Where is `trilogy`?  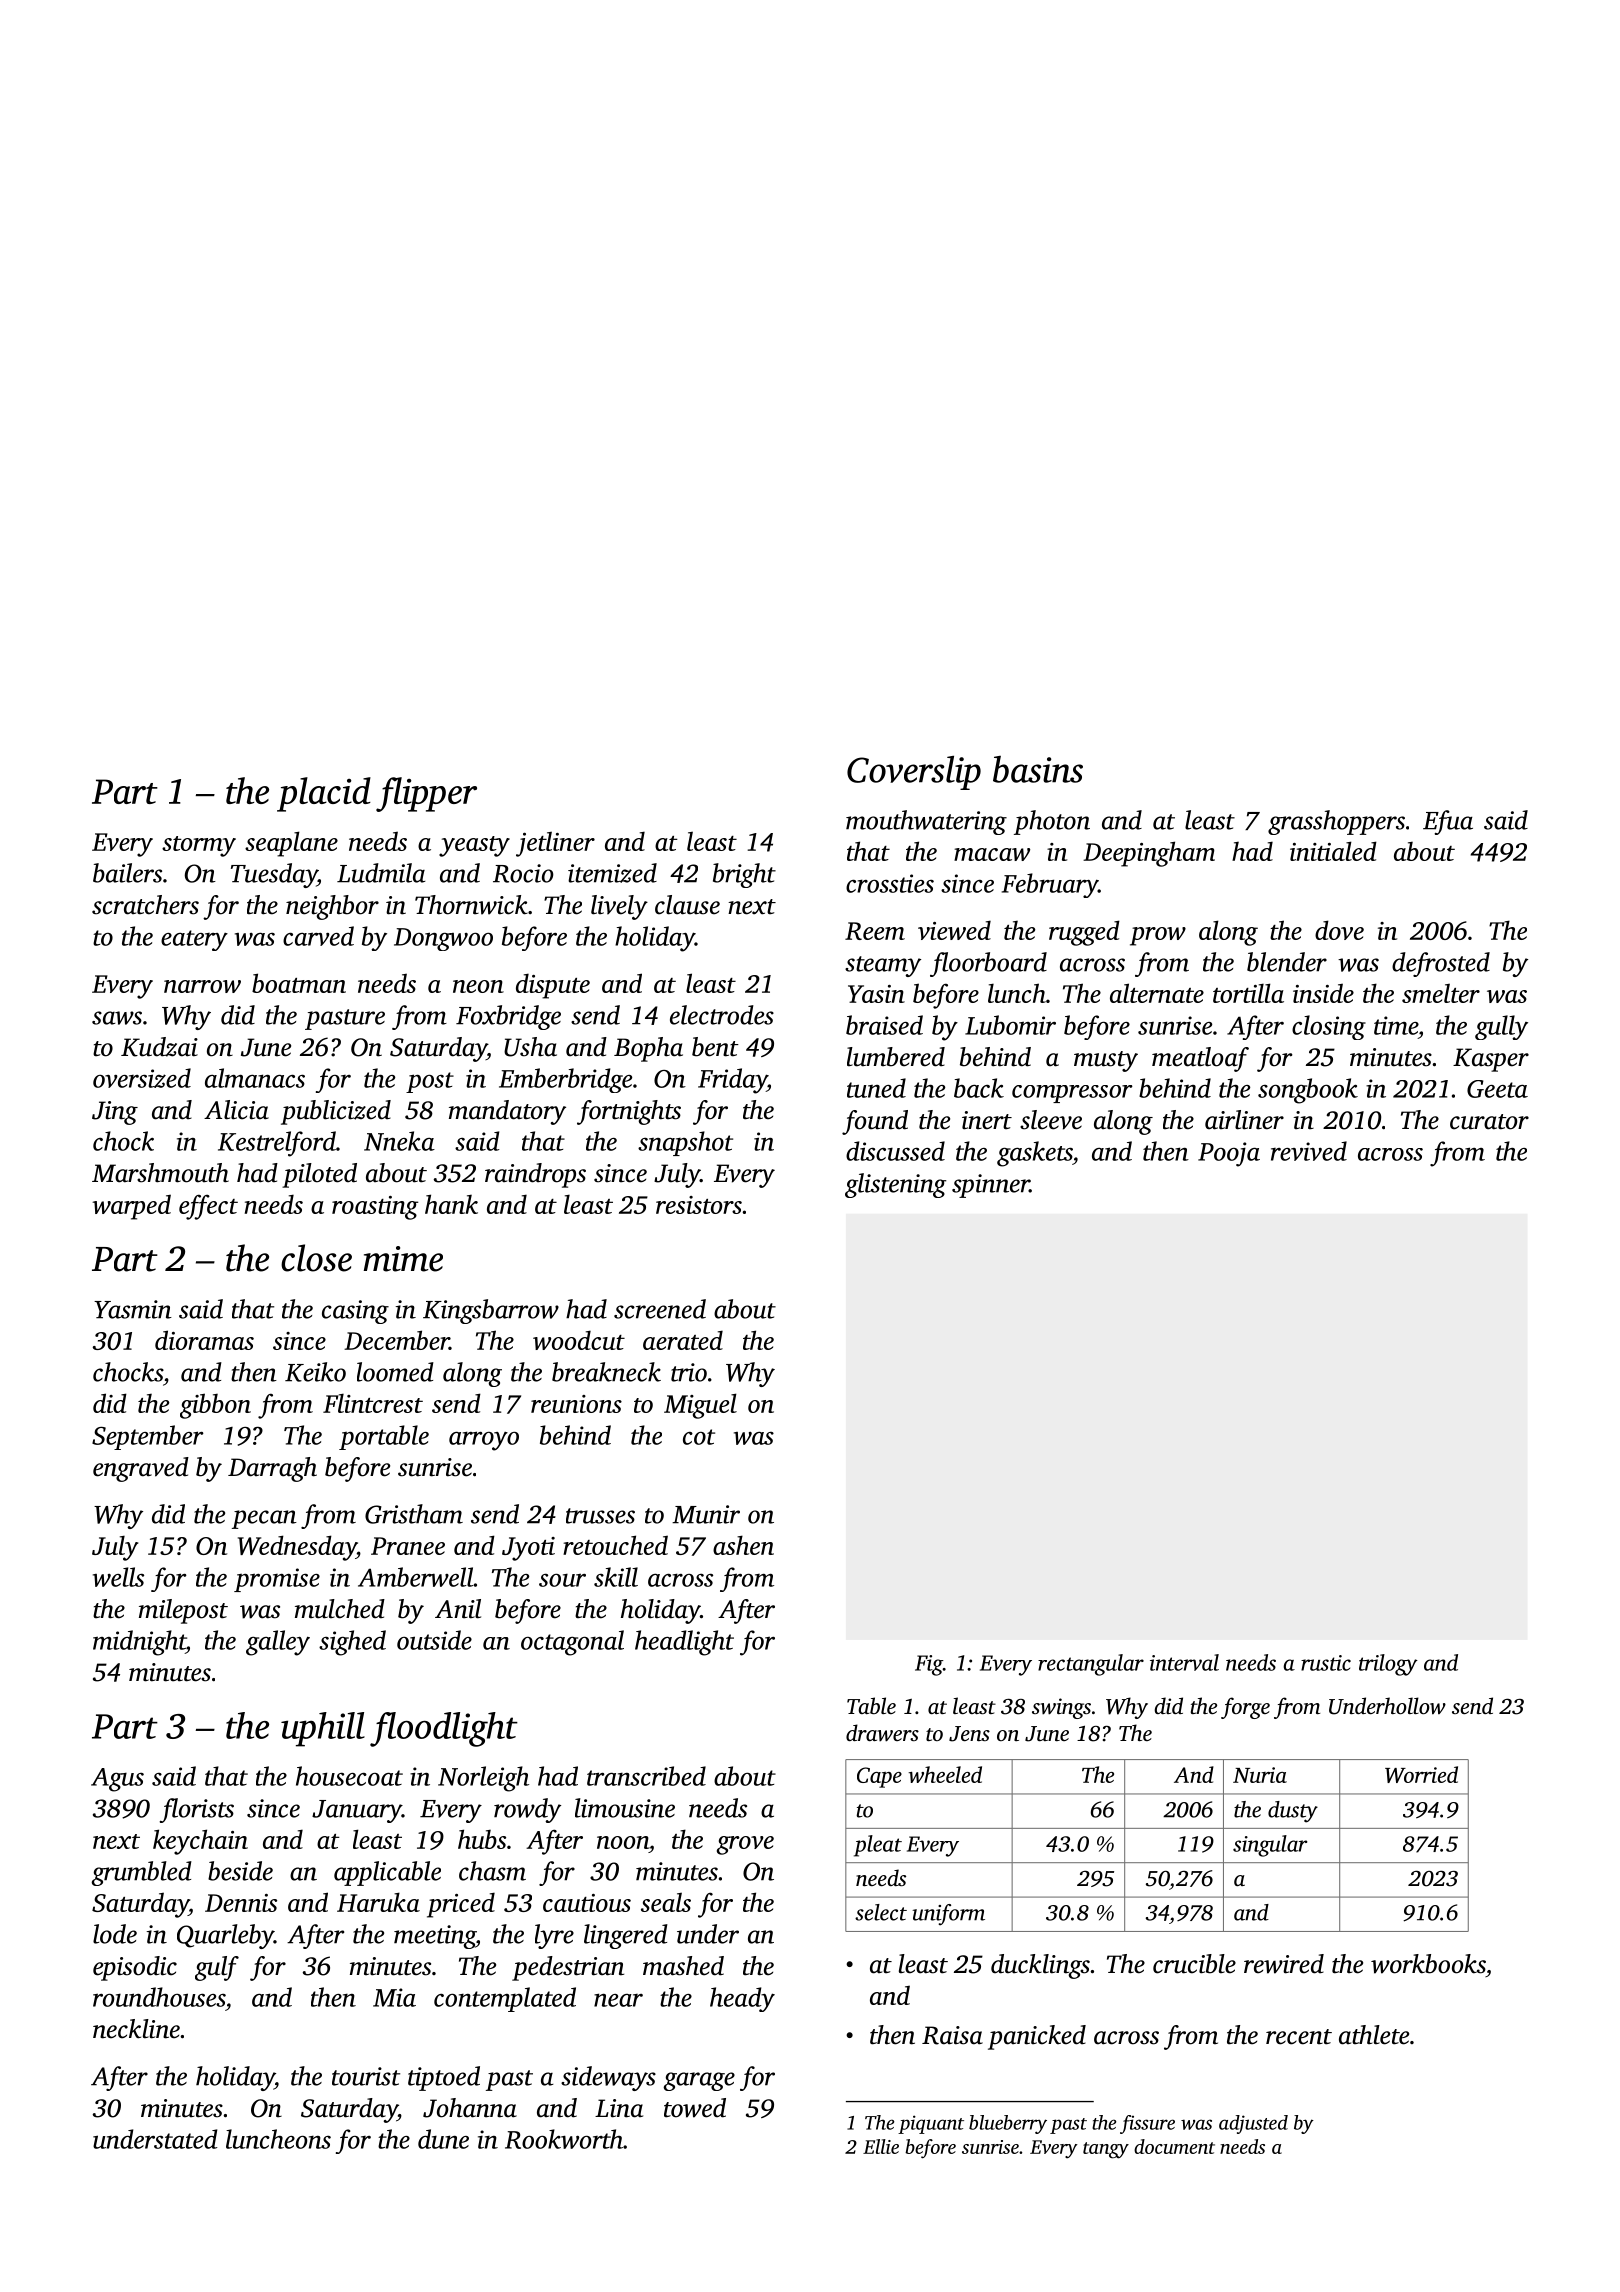
trilogy is located at coordinates (1388, 1665).
